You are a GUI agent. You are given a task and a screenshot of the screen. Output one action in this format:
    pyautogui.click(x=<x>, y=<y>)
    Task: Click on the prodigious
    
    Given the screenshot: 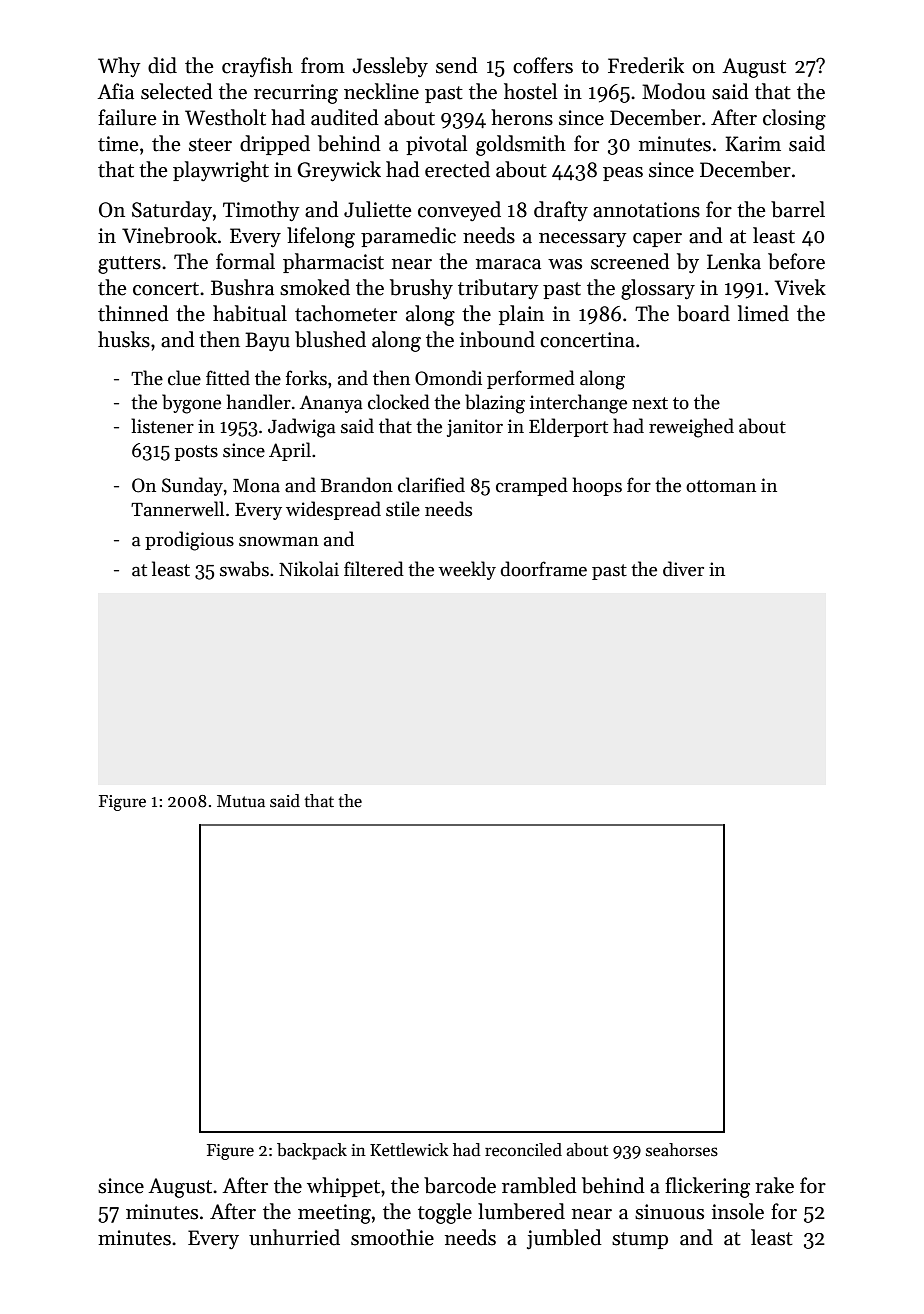 What is the action you would take?
    pyautogui.click(x=189, y=541)
